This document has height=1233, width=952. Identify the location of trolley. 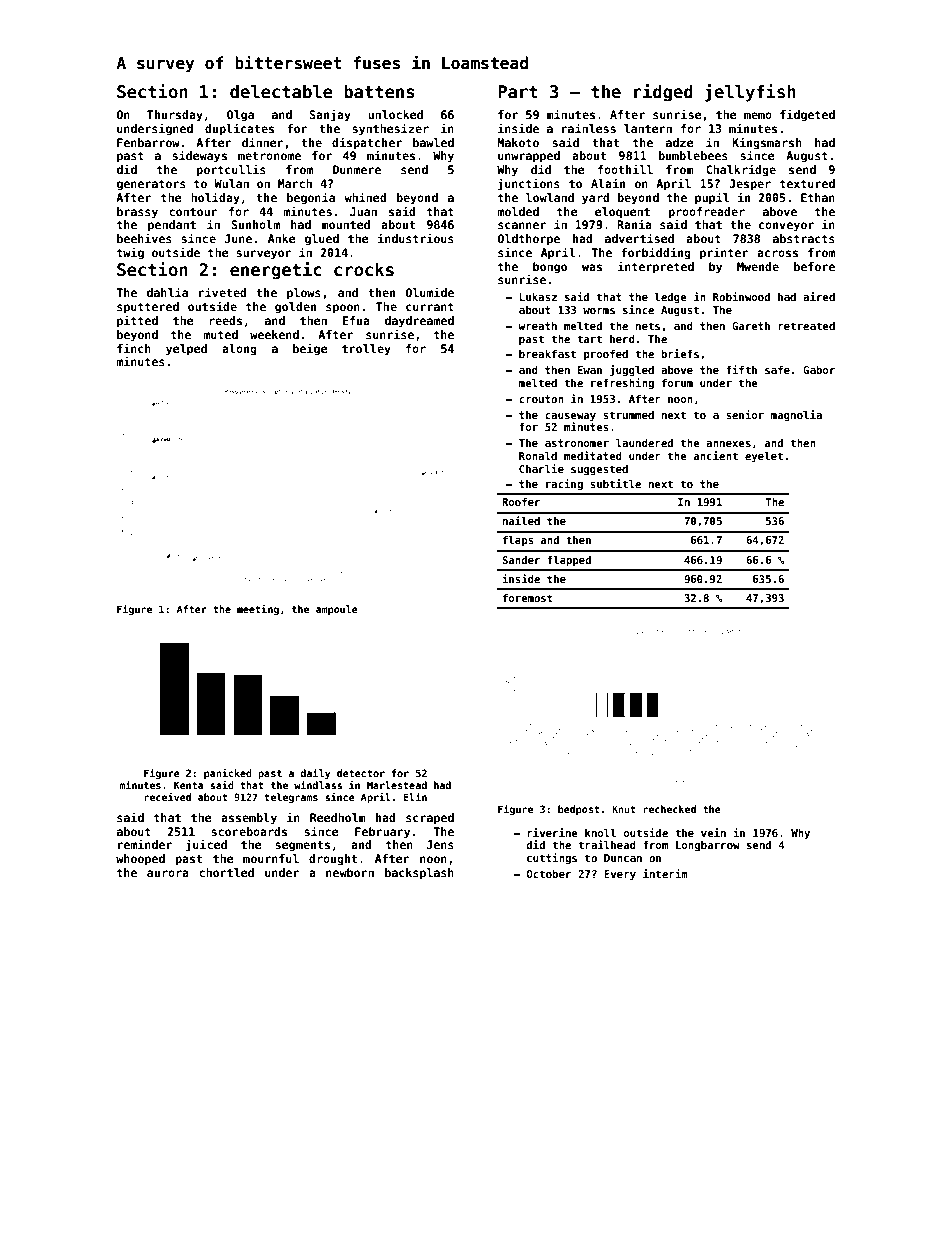
(366, 350).
